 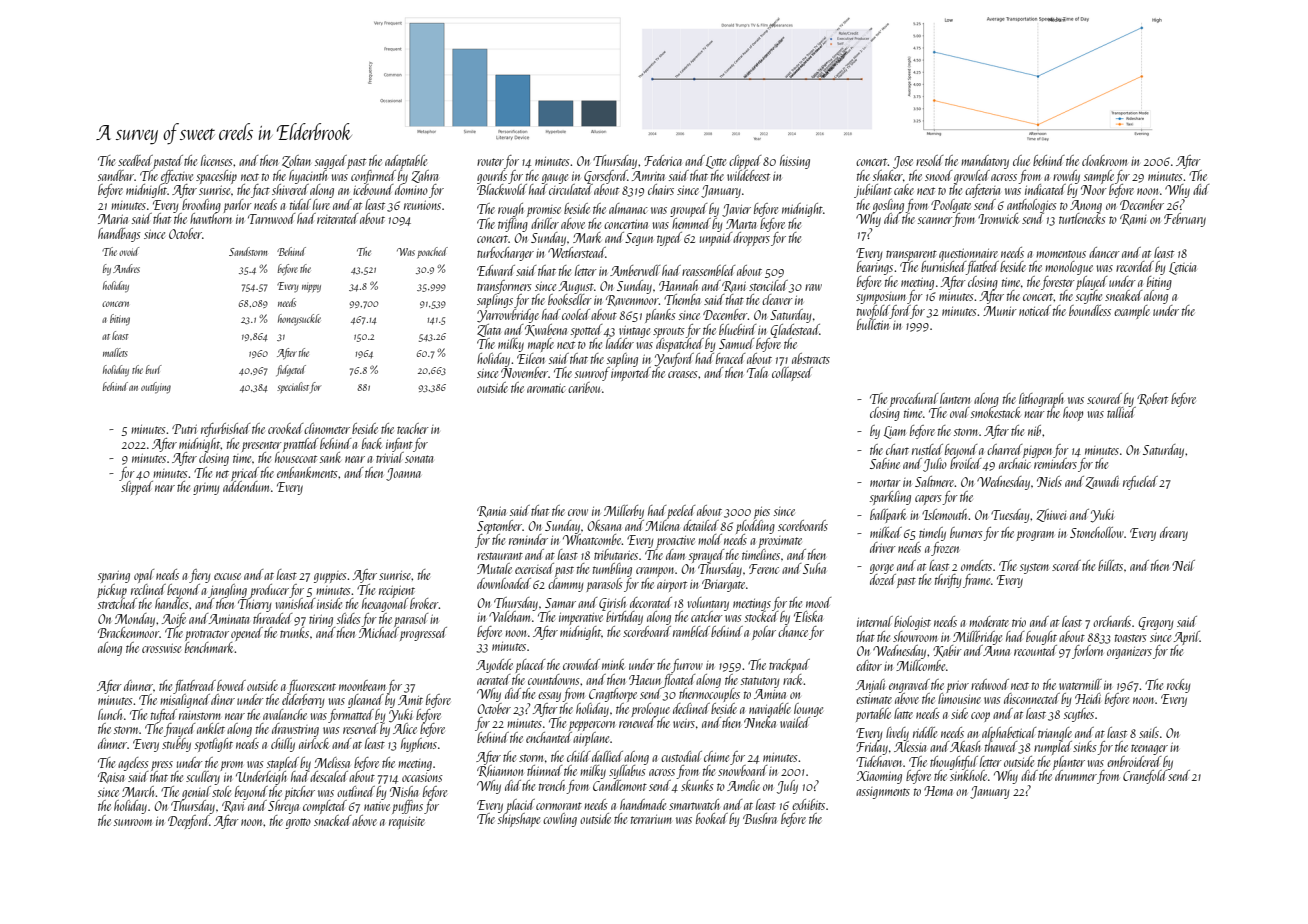 What do you see at coordinates (769, 286) in the document?
I see `stenciled` at bounding box center [769, 286].
